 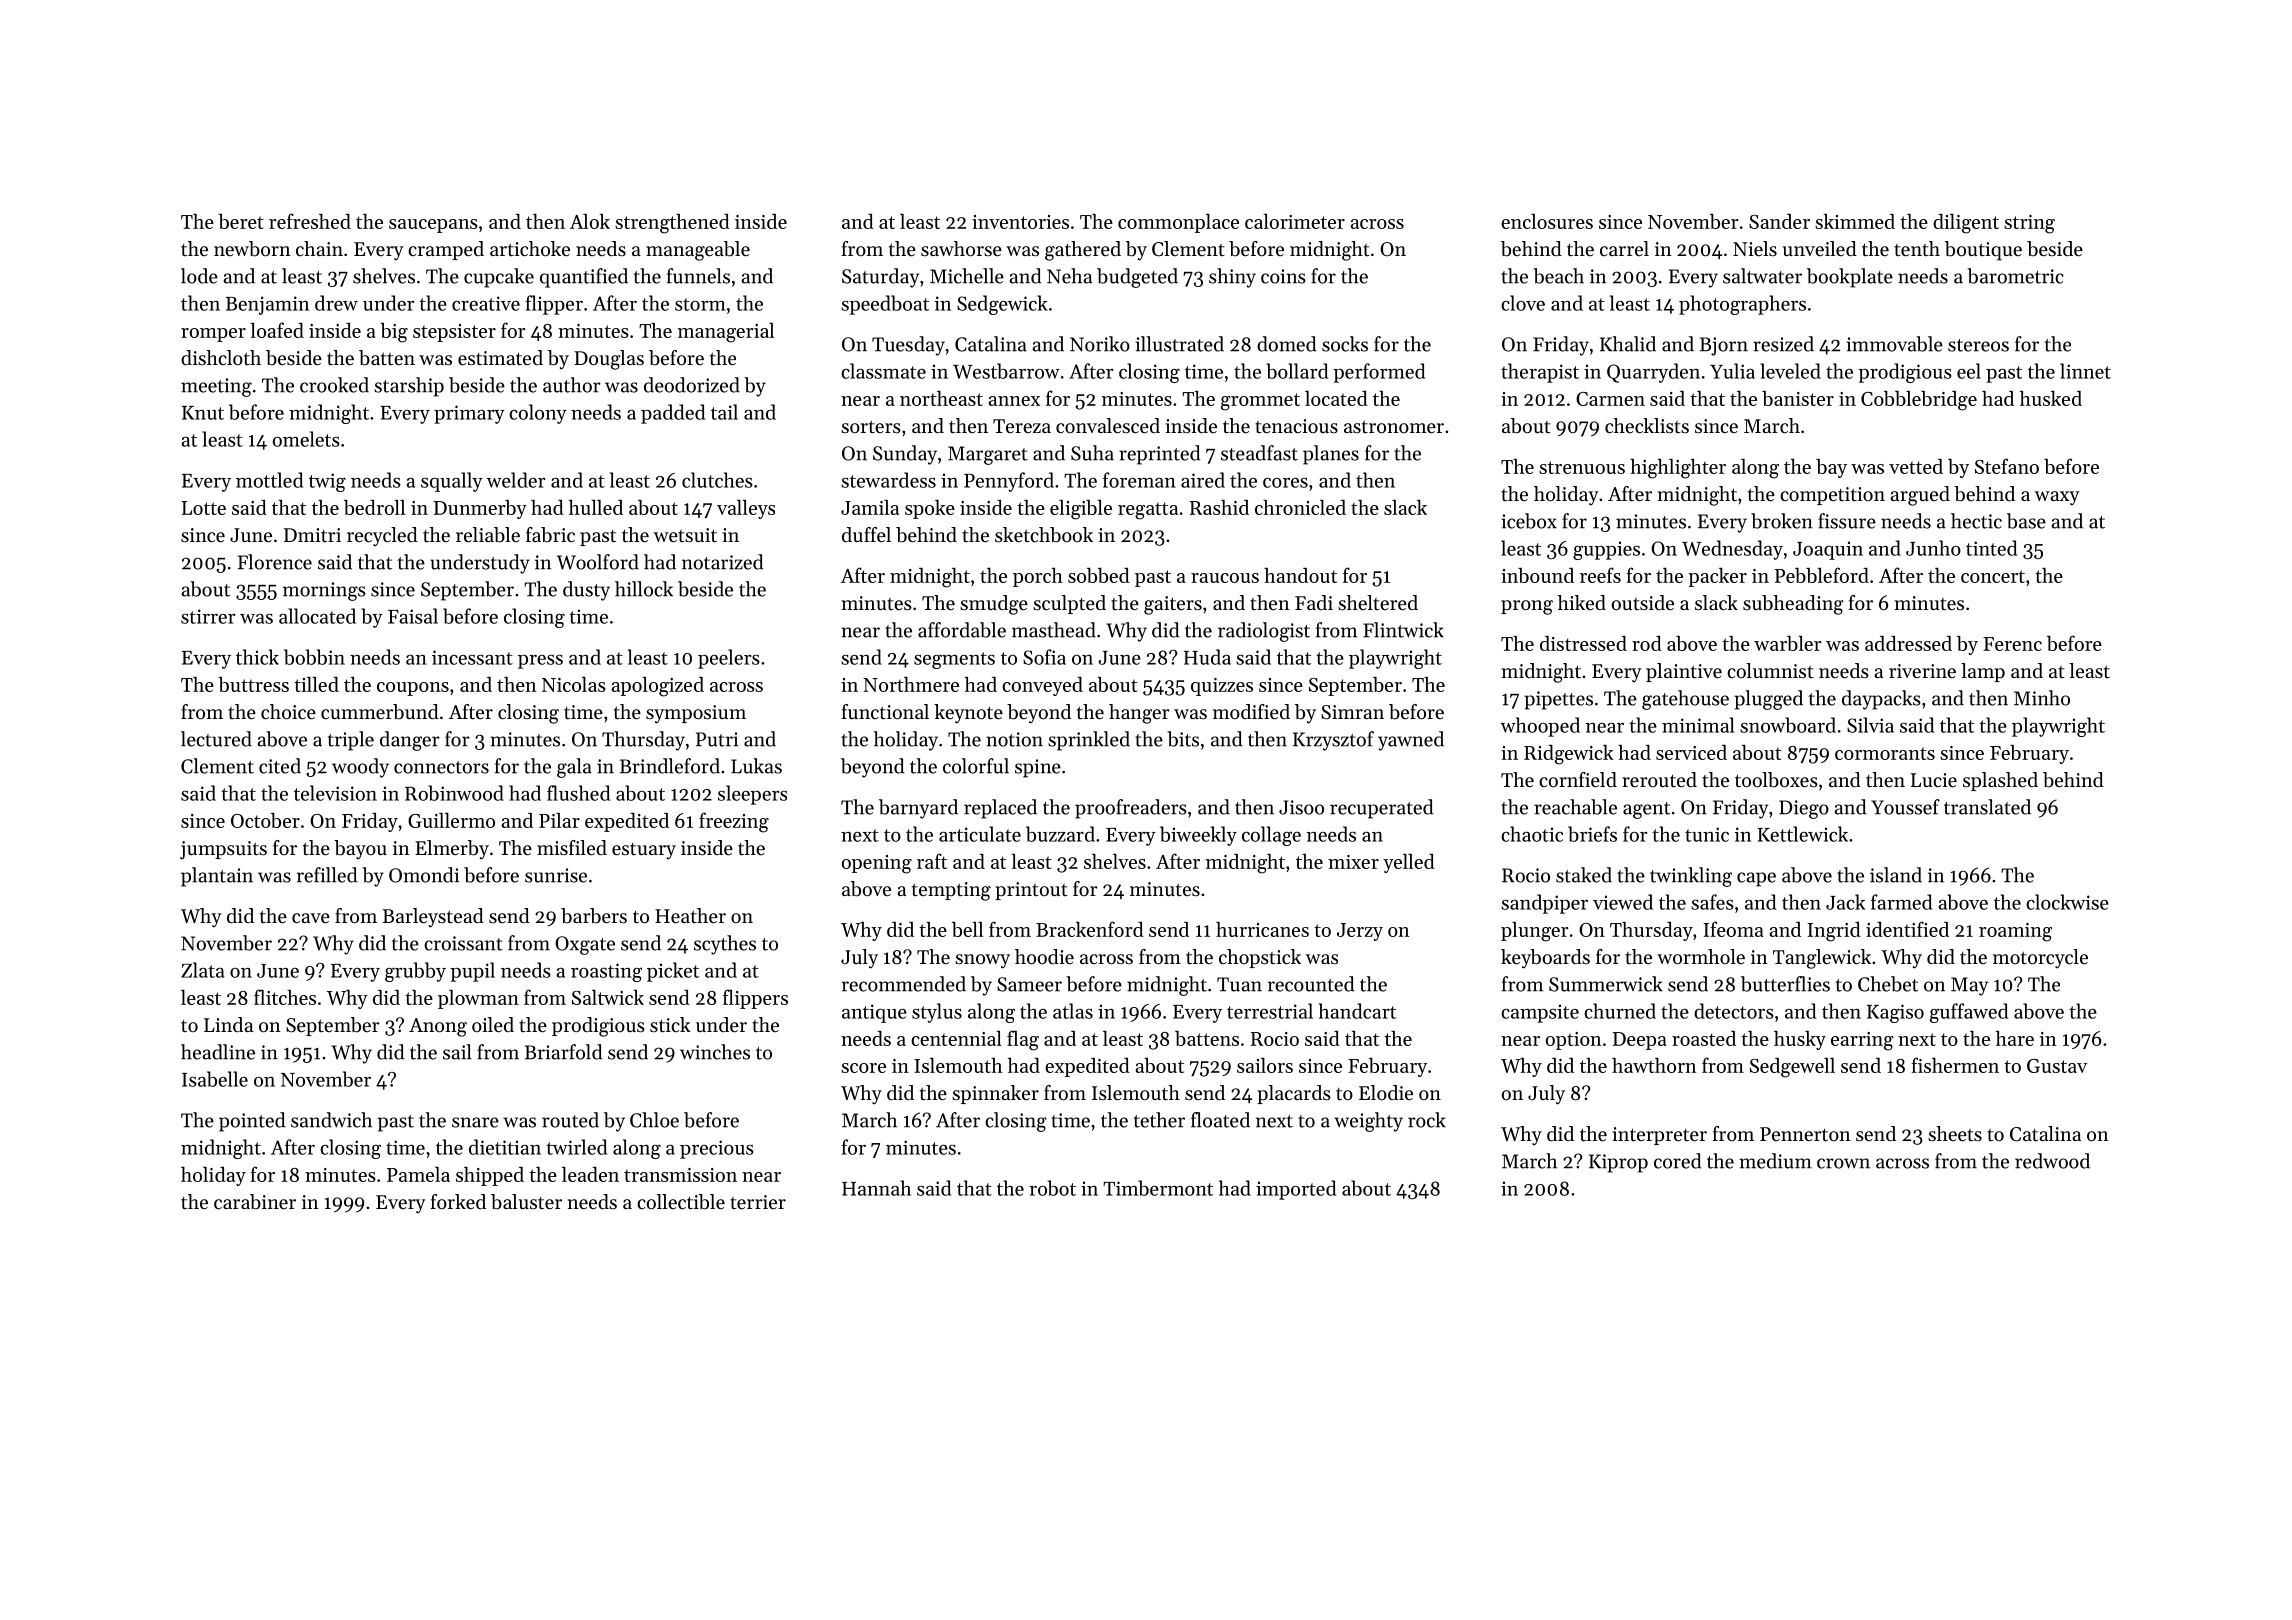 I want to click on speedboat, so click(x=885, y=305).
